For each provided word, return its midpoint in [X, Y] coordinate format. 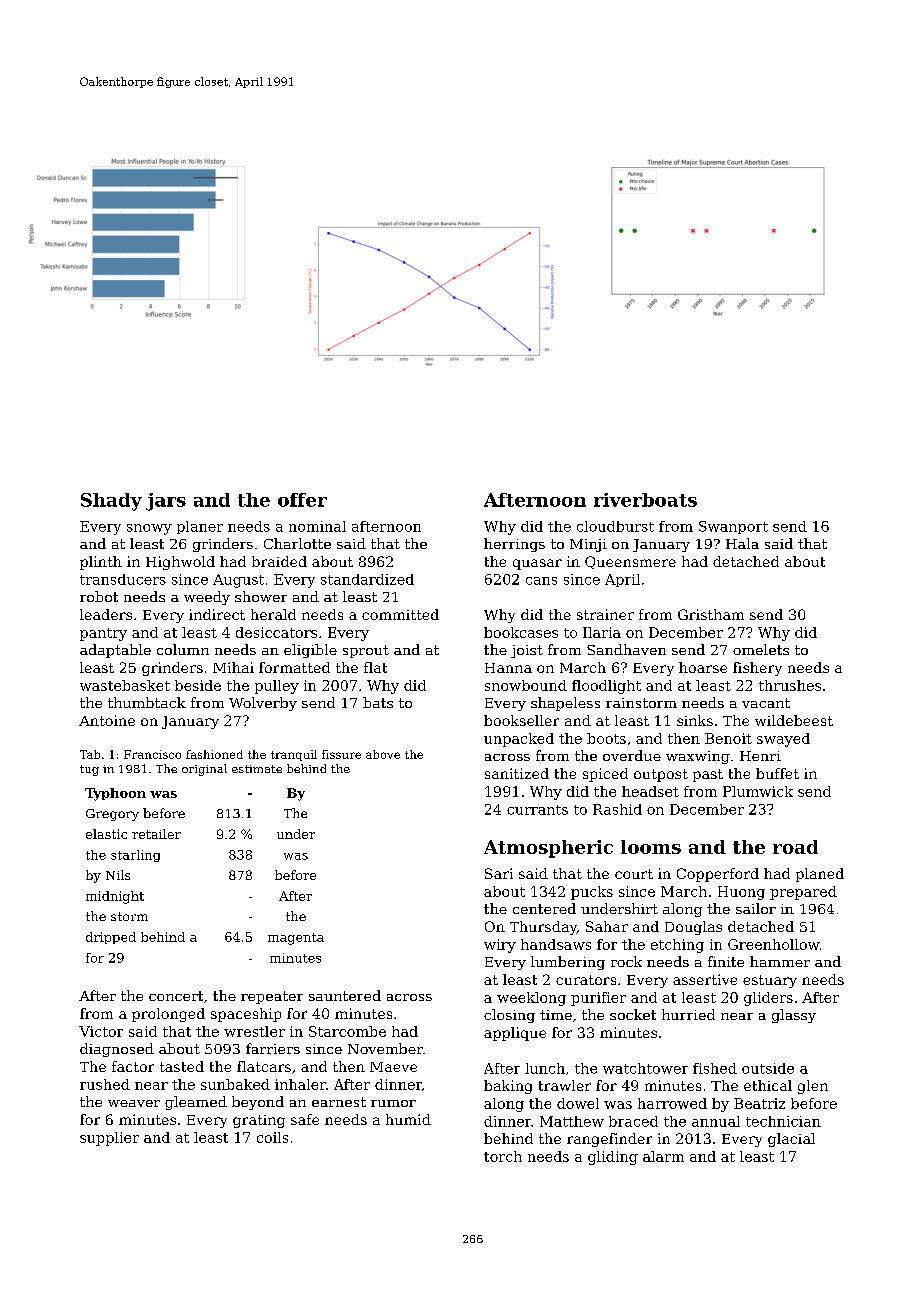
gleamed [196, 1103]
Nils [118, 875]
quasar [537, 564]
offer [302, 500]
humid [408, 1119]
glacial [791, 1140]
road [795, 847]
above [383, 754]
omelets [761, 649]
